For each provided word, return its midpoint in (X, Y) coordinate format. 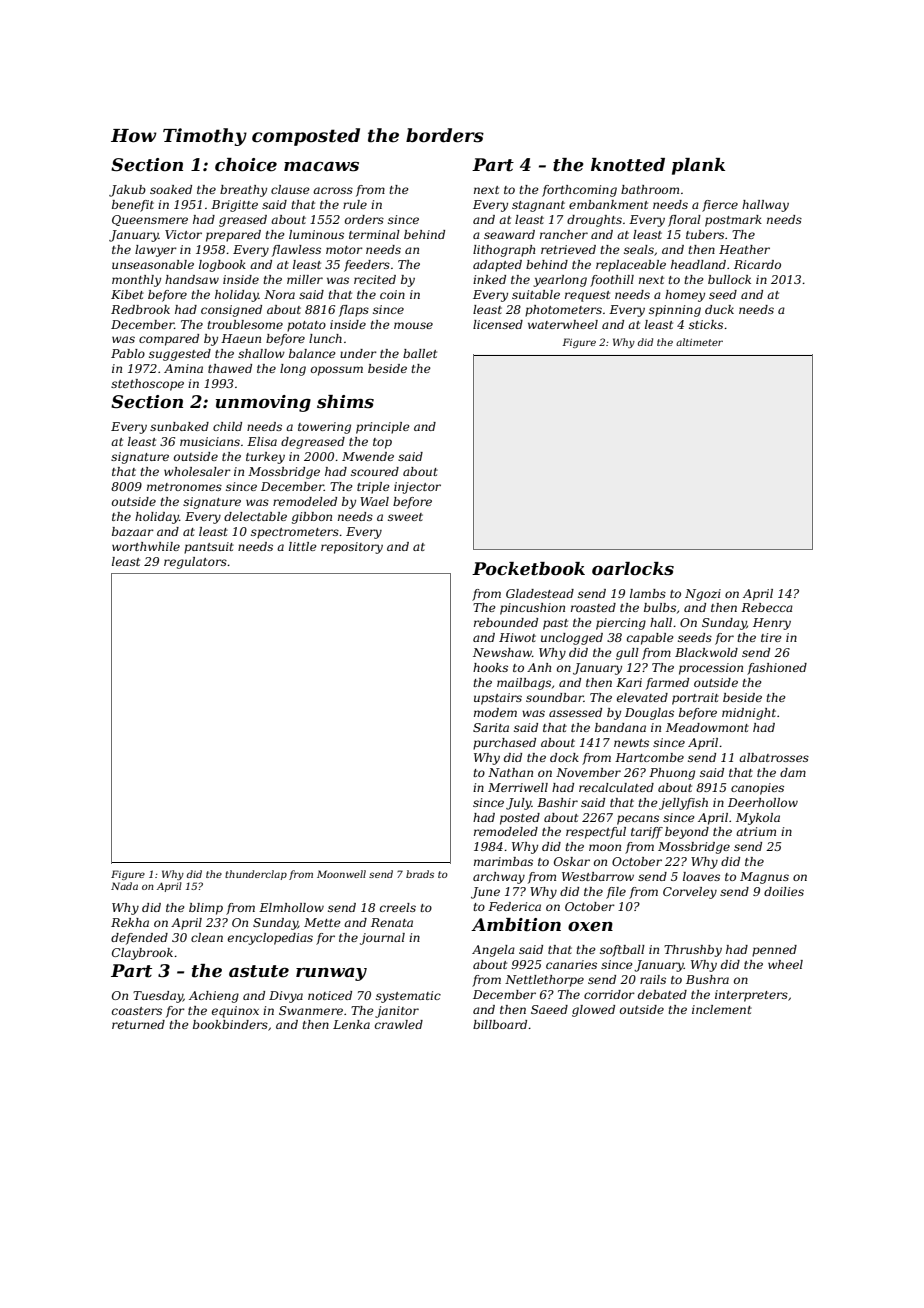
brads (420, 874)
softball (622, 951)
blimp (206, 909)
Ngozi (703, 595)
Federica (514, 906)
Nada (124, 886)
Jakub (127, 191)
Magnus (764, 878)
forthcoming (579, 191)
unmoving (263, 403)
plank (698, 166)
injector (417, 488)
